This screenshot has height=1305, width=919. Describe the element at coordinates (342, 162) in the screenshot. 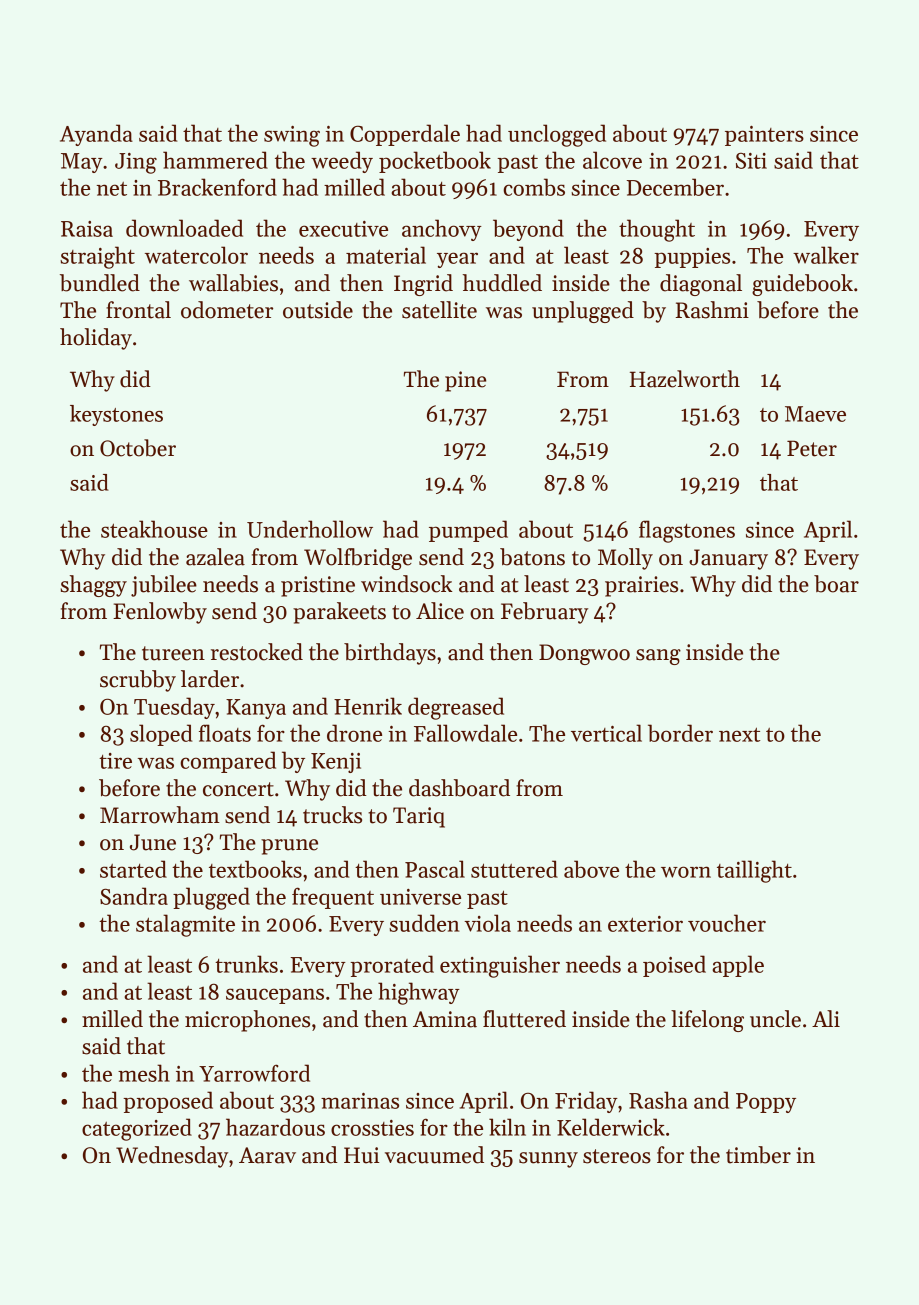

I see `weedy` at that location.
